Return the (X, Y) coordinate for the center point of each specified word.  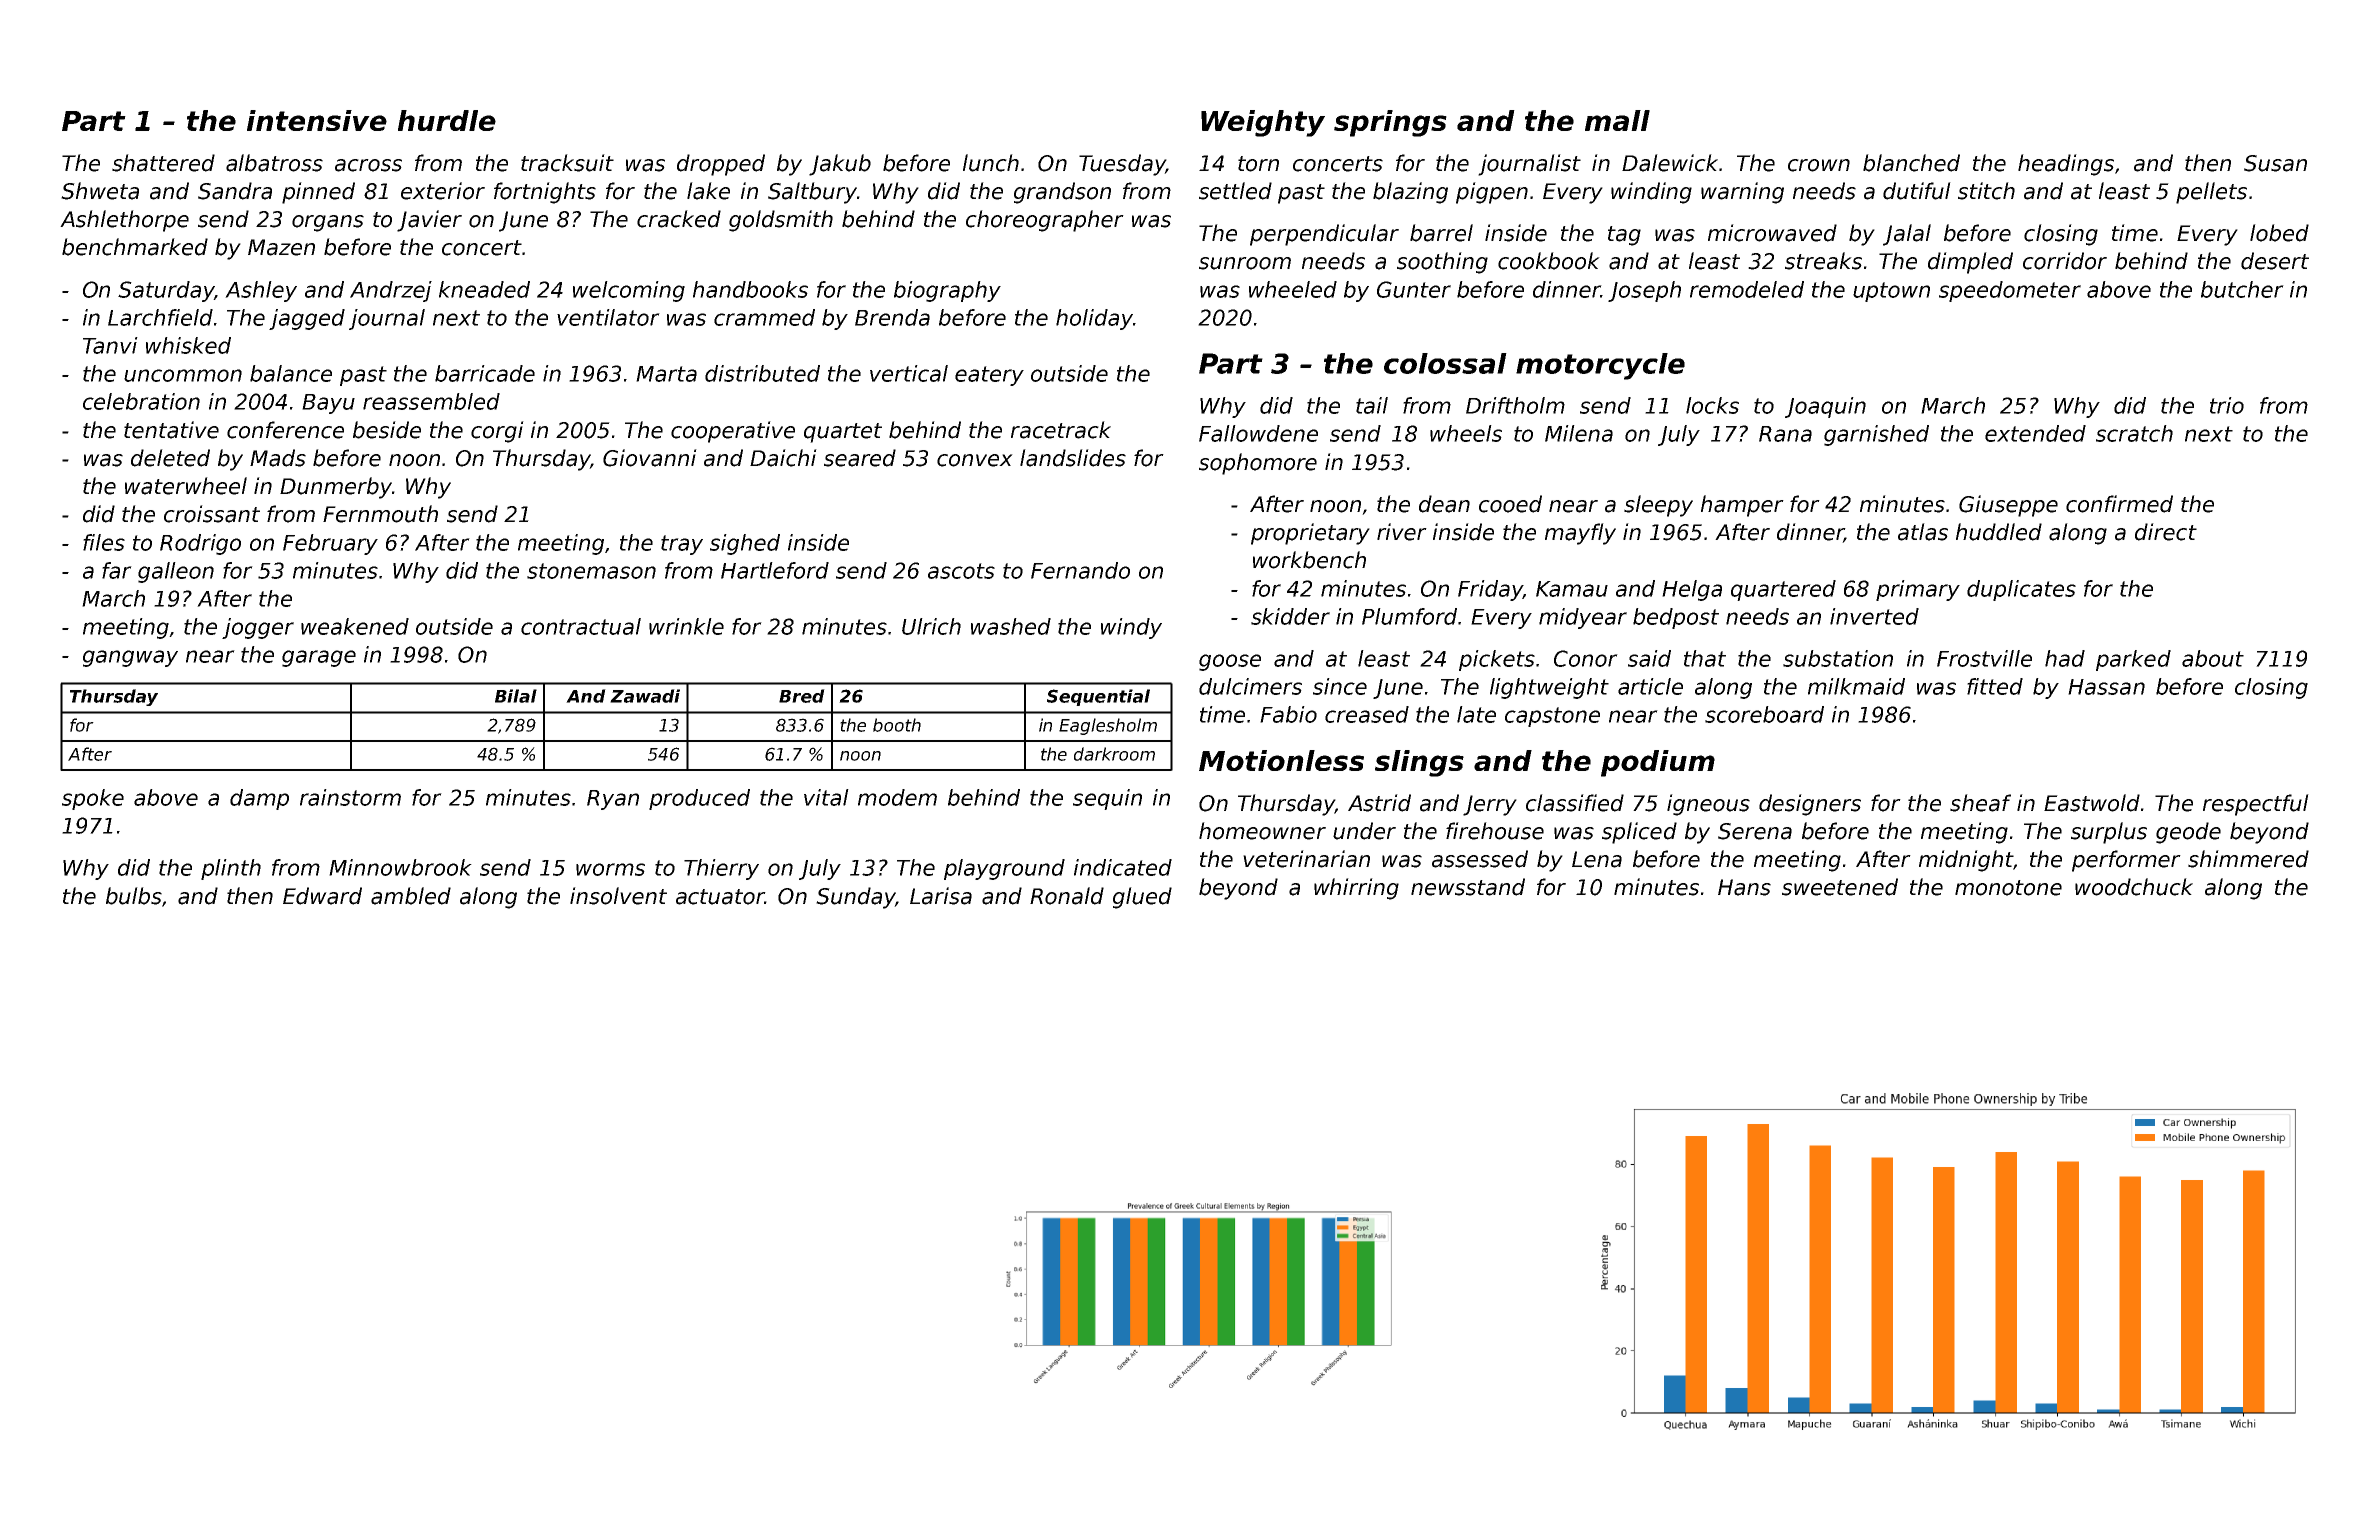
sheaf (1980, 803)
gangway (130, 658)
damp (259, 799)
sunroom (1245, 263)
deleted (170, 458)
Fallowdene (1258, 433)
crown (1819, 165)
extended (2035, 433)
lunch (991, 163)
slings (1419, 763)
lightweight (1549, 688)
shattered (163, 163)
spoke (93, 799)
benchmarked (135, 247)
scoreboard (1764, 714)
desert (2275, 261)
